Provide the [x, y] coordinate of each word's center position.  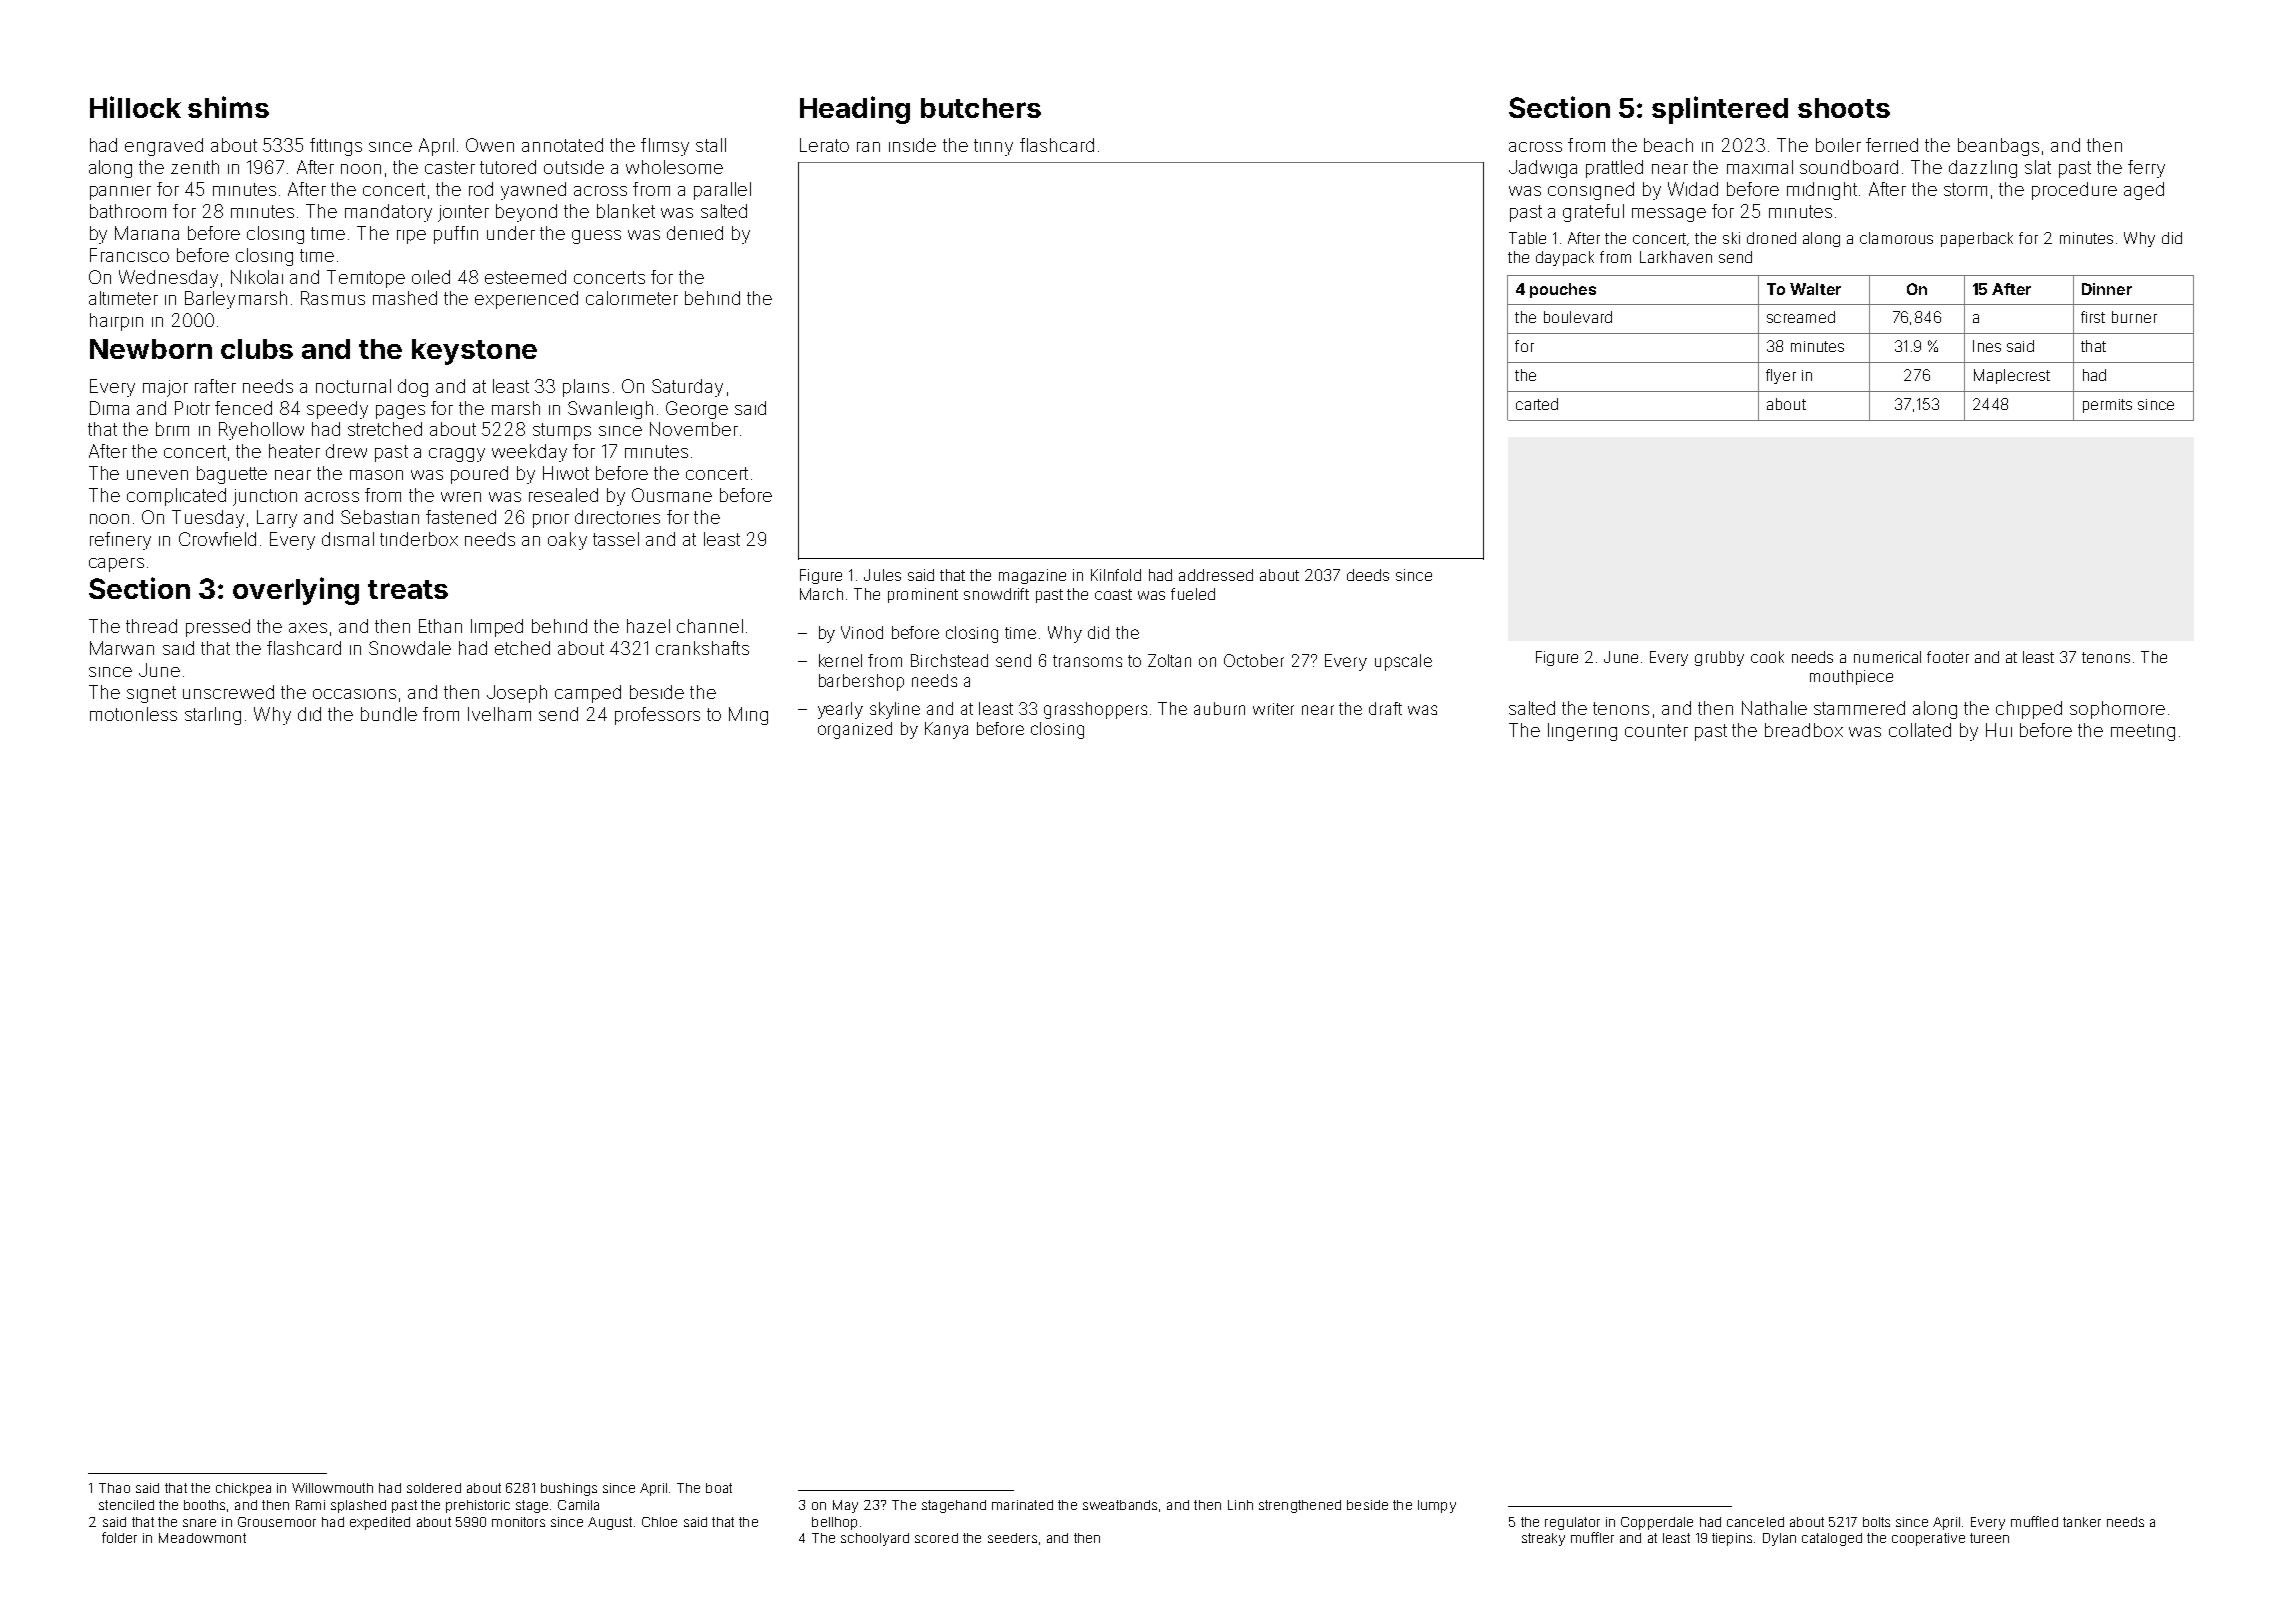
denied [695, 233]
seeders [1012, 1538]
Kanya [946, 730]
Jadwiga [1543, 169]
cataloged [1832, 1539]
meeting [2143, 732]
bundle [389, 714]
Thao [114, 1488]
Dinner [2107, 289]
